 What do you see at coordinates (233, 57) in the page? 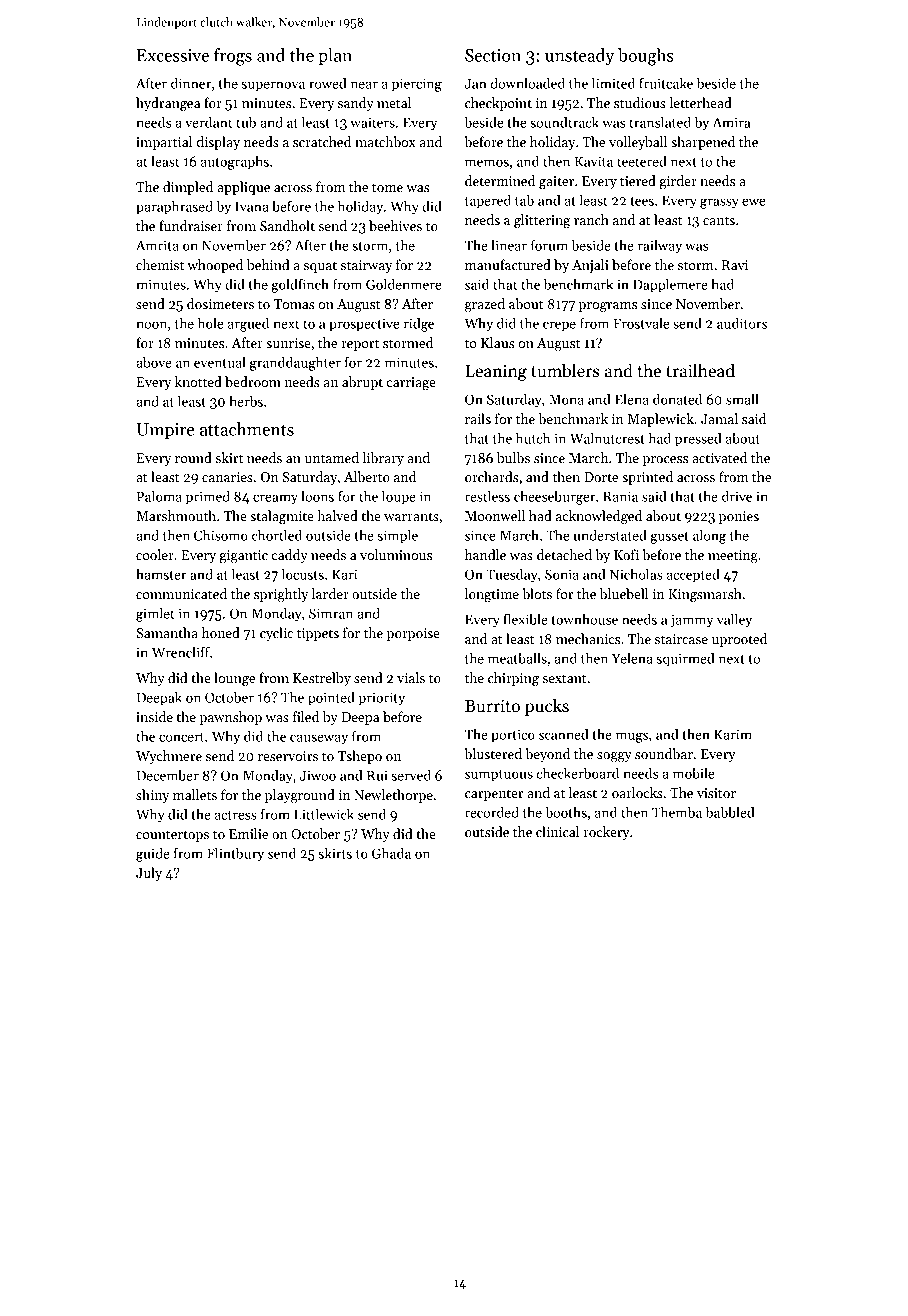
I see `frogs` at bounding box center [233, 57].
